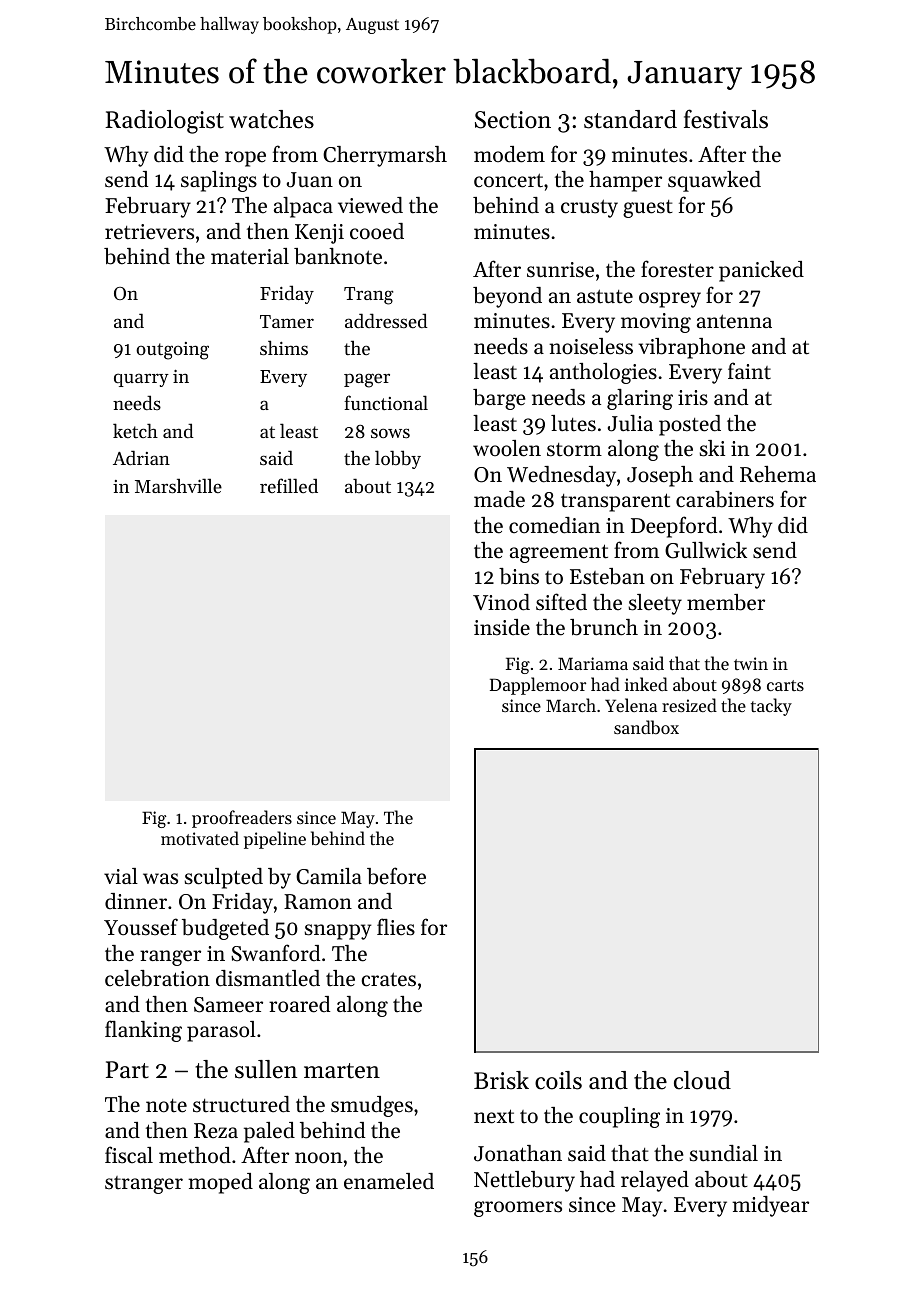 This page has height=1314, width=924. What do you see at coordinates (558, 1080) in the page?
I see `coils` at bounding box center [558, 1080].
